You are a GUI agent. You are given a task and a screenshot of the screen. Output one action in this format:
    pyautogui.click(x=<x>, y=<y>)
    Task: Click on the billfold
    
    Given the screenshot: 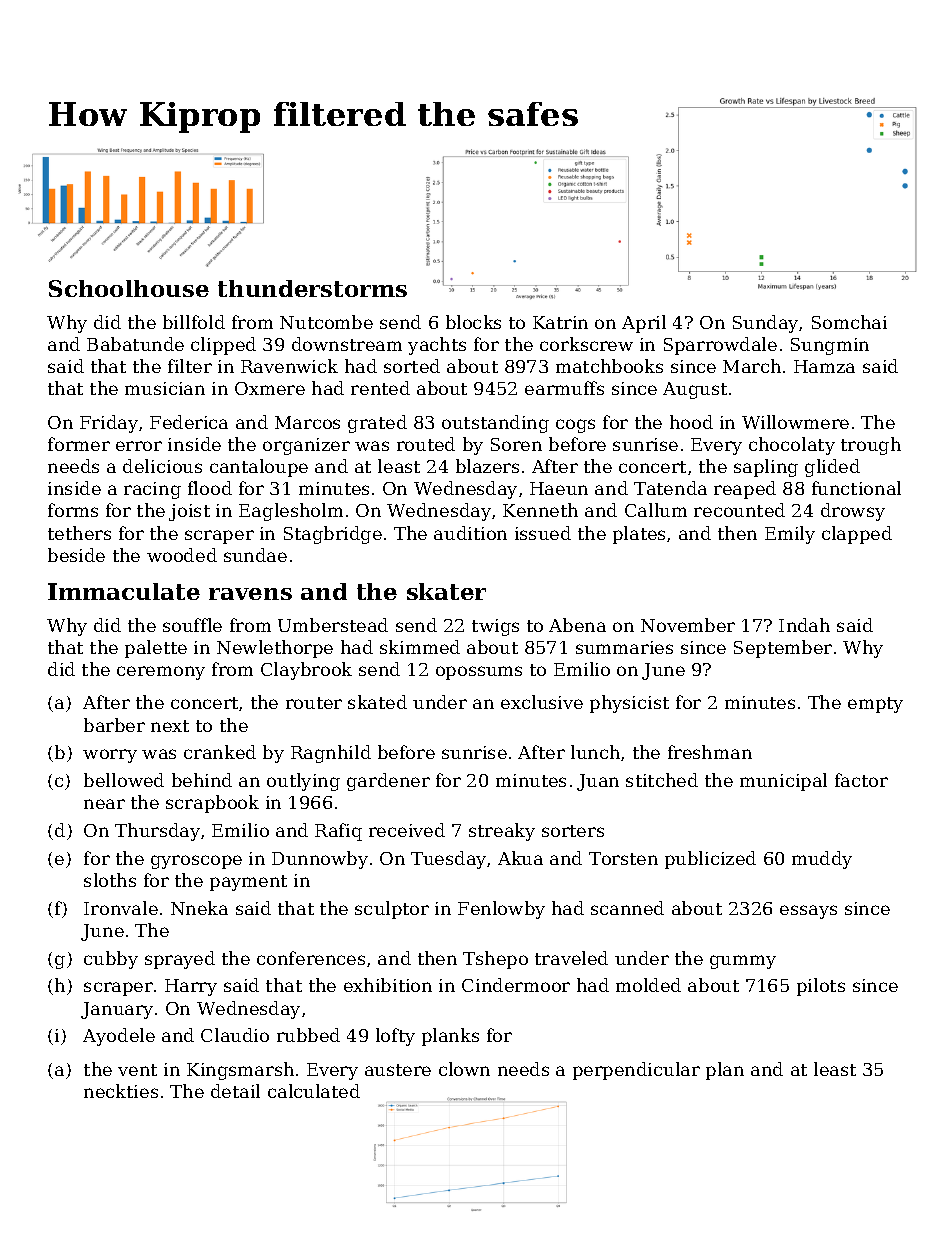 What is the action you would take?
    pyautogui.click(x=194, y=322)
